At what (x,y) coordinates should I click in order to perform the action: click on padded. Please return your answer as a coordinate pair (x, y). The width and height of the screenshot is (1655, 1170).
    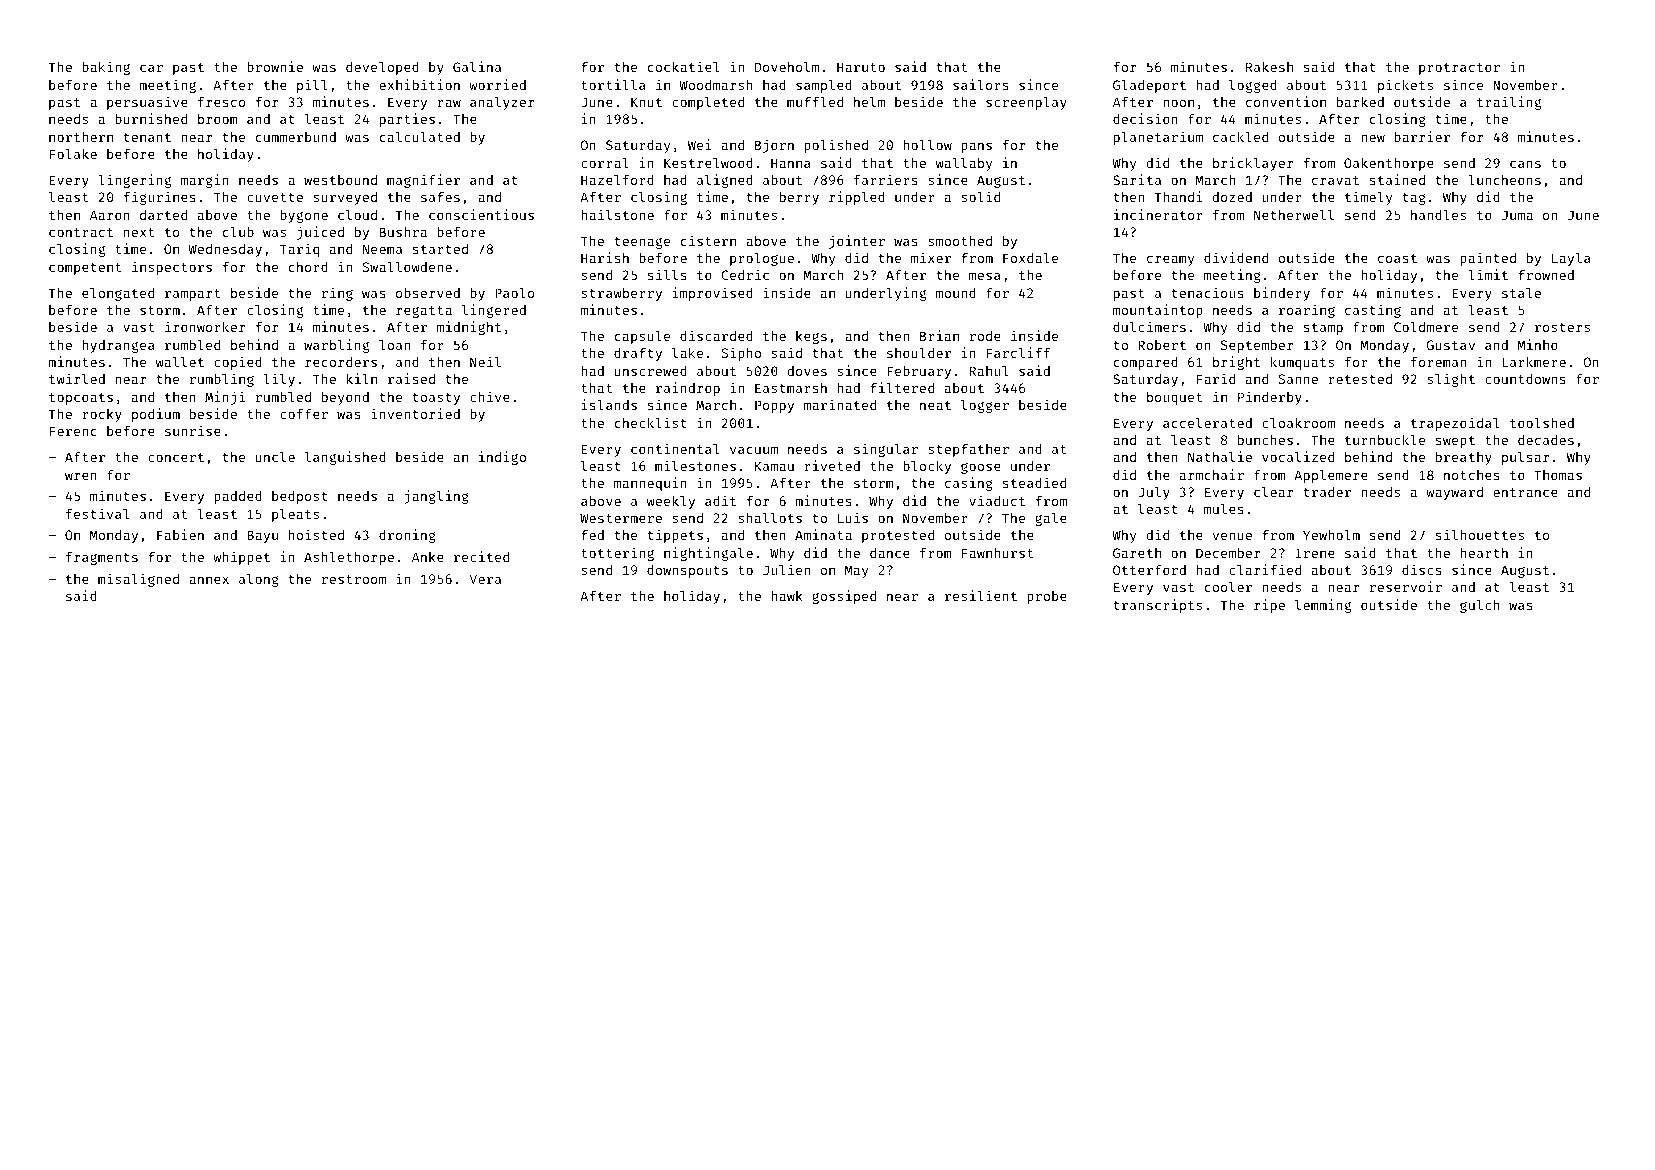
    Looking at the image, I should click on (238, 497).
